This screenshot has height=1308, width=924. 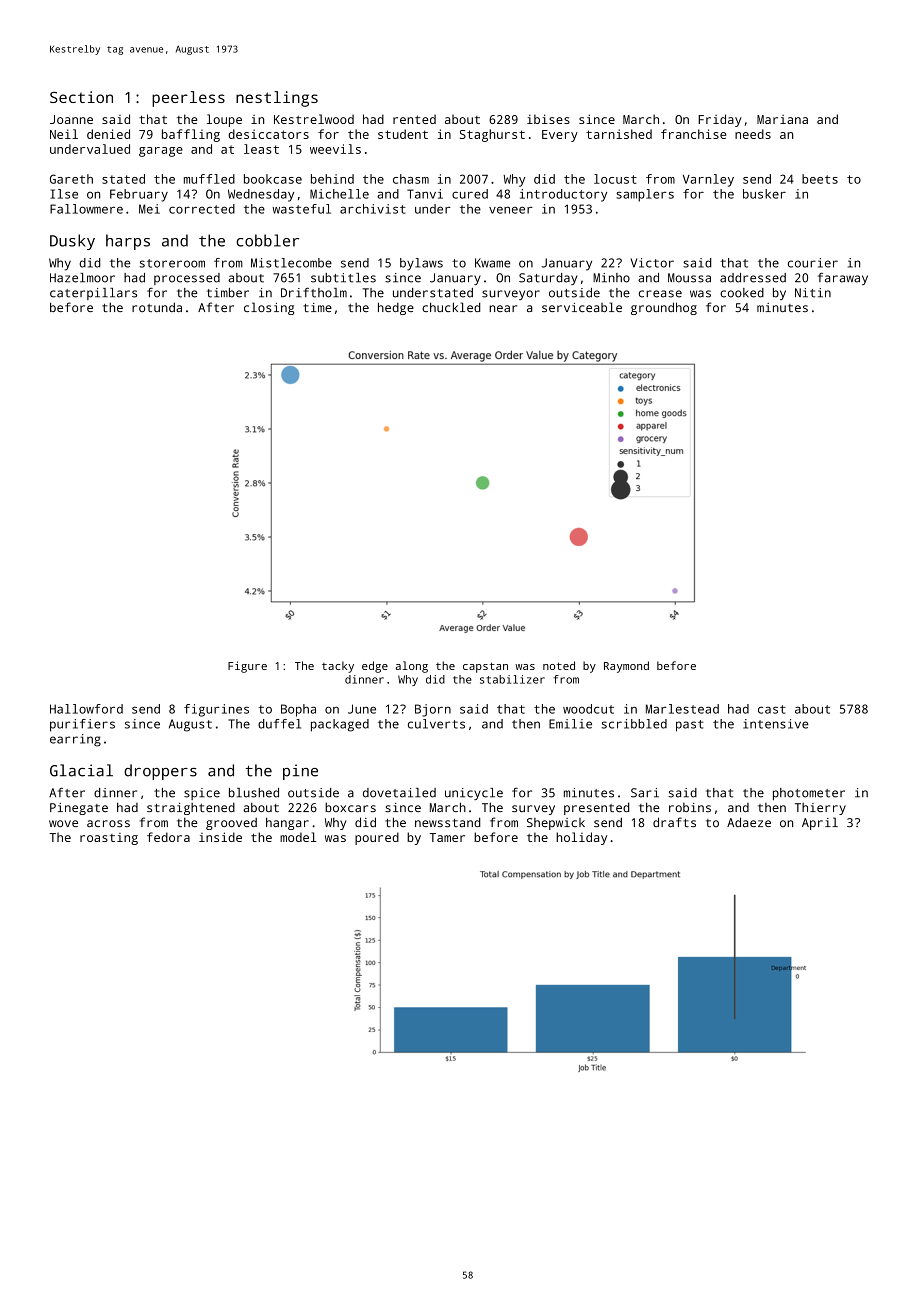 What do you see at coordinates (581, 838) in the screenshot?
I see `holiday` at bounding box center [581, 838].
